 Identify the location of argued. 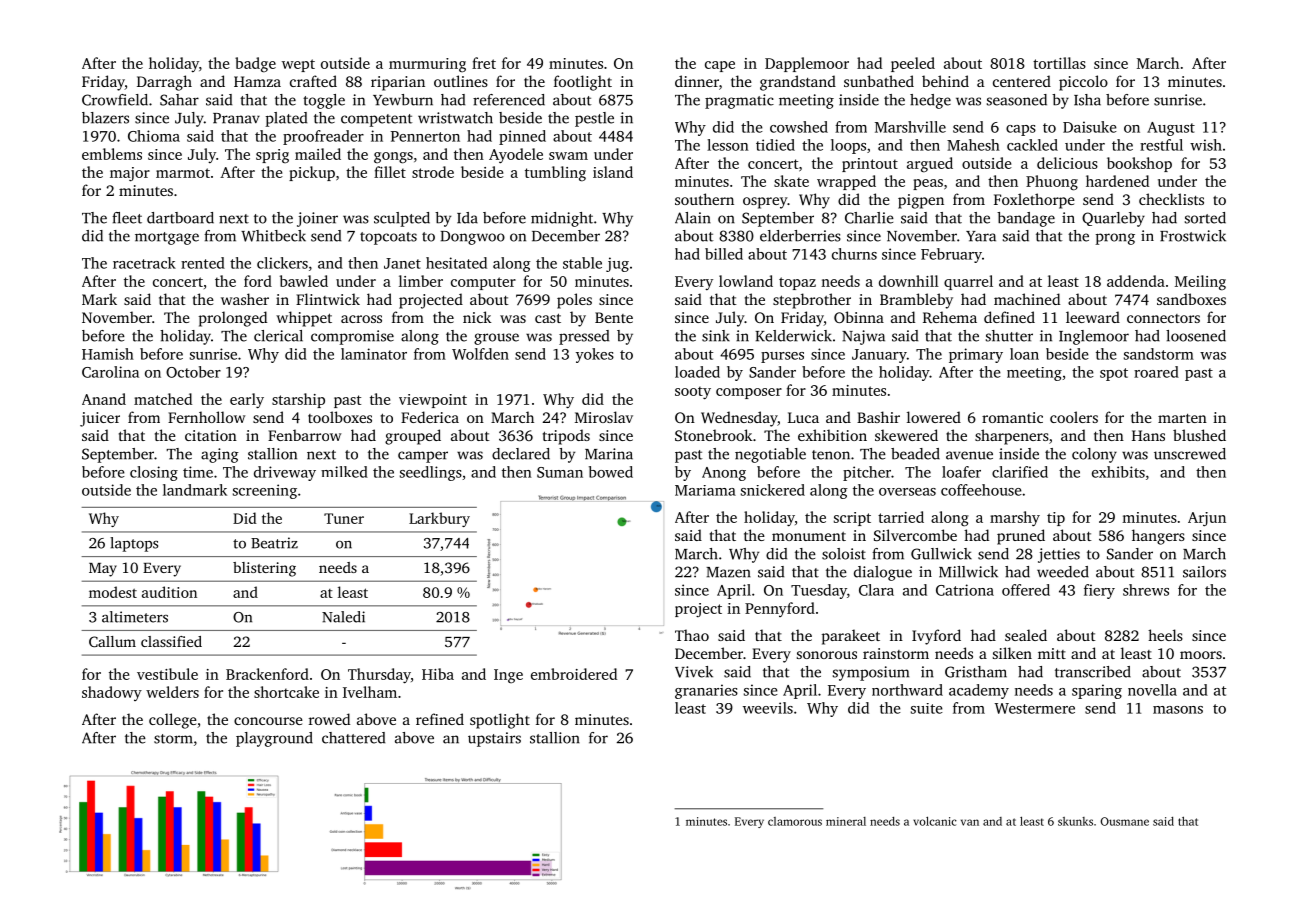
(930, 165).
